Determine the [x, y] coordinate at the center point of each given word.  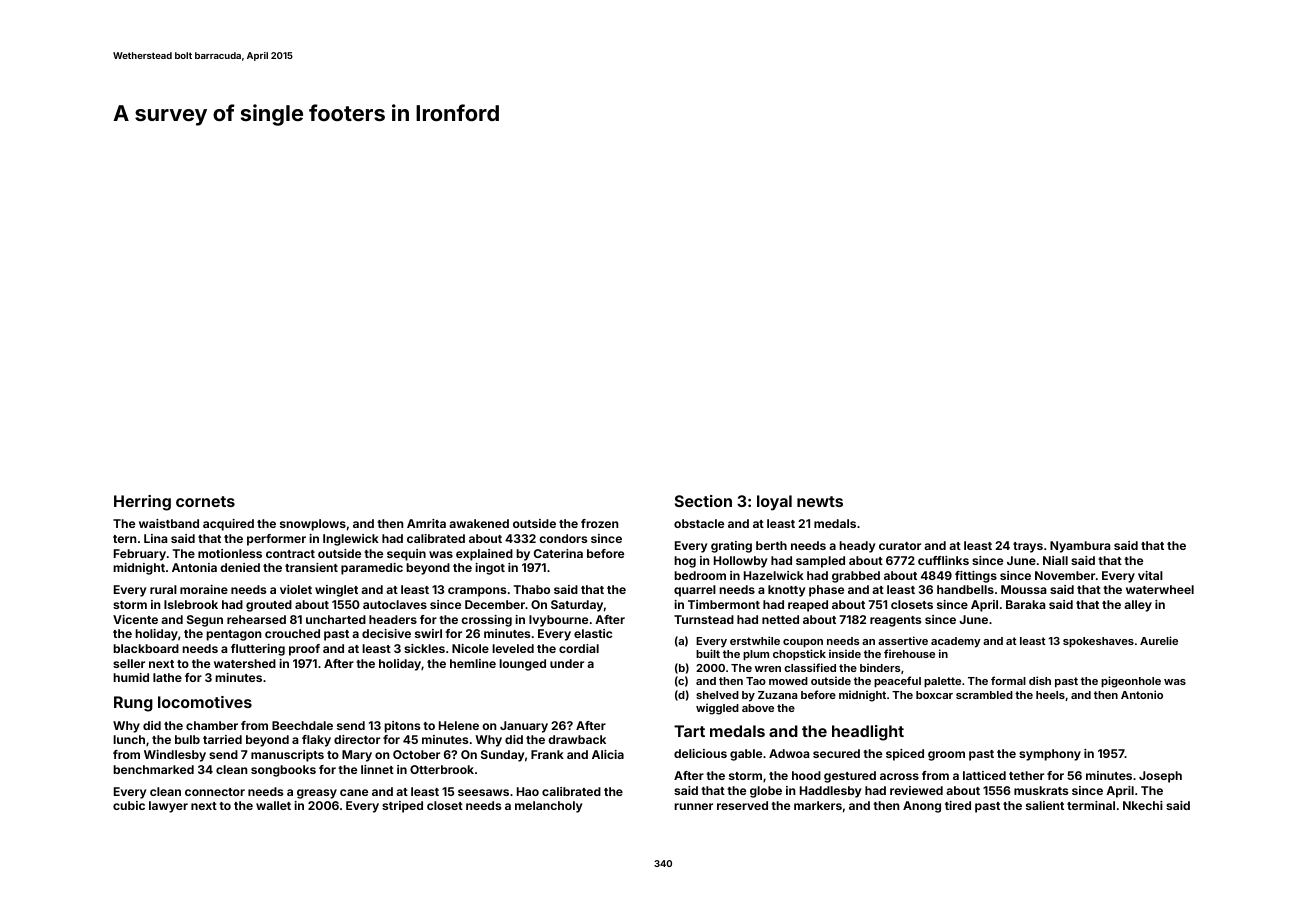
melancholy [549, 807]
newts [820, 501]
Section [703, 501]
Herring [142, 503]
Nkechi [1143, 805]
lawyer [168, 807]
